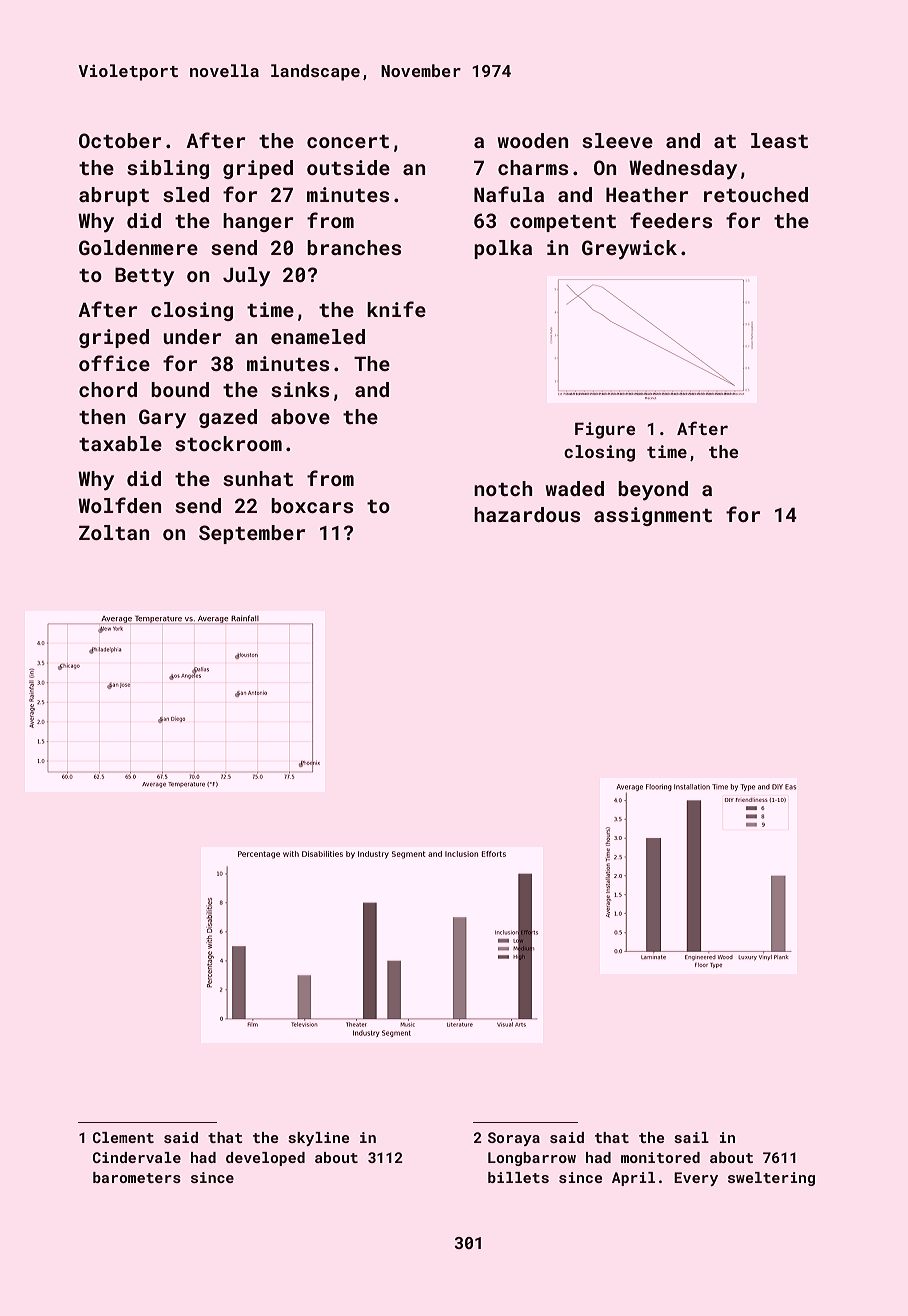  I want to click on sled, so click(186, 194).
